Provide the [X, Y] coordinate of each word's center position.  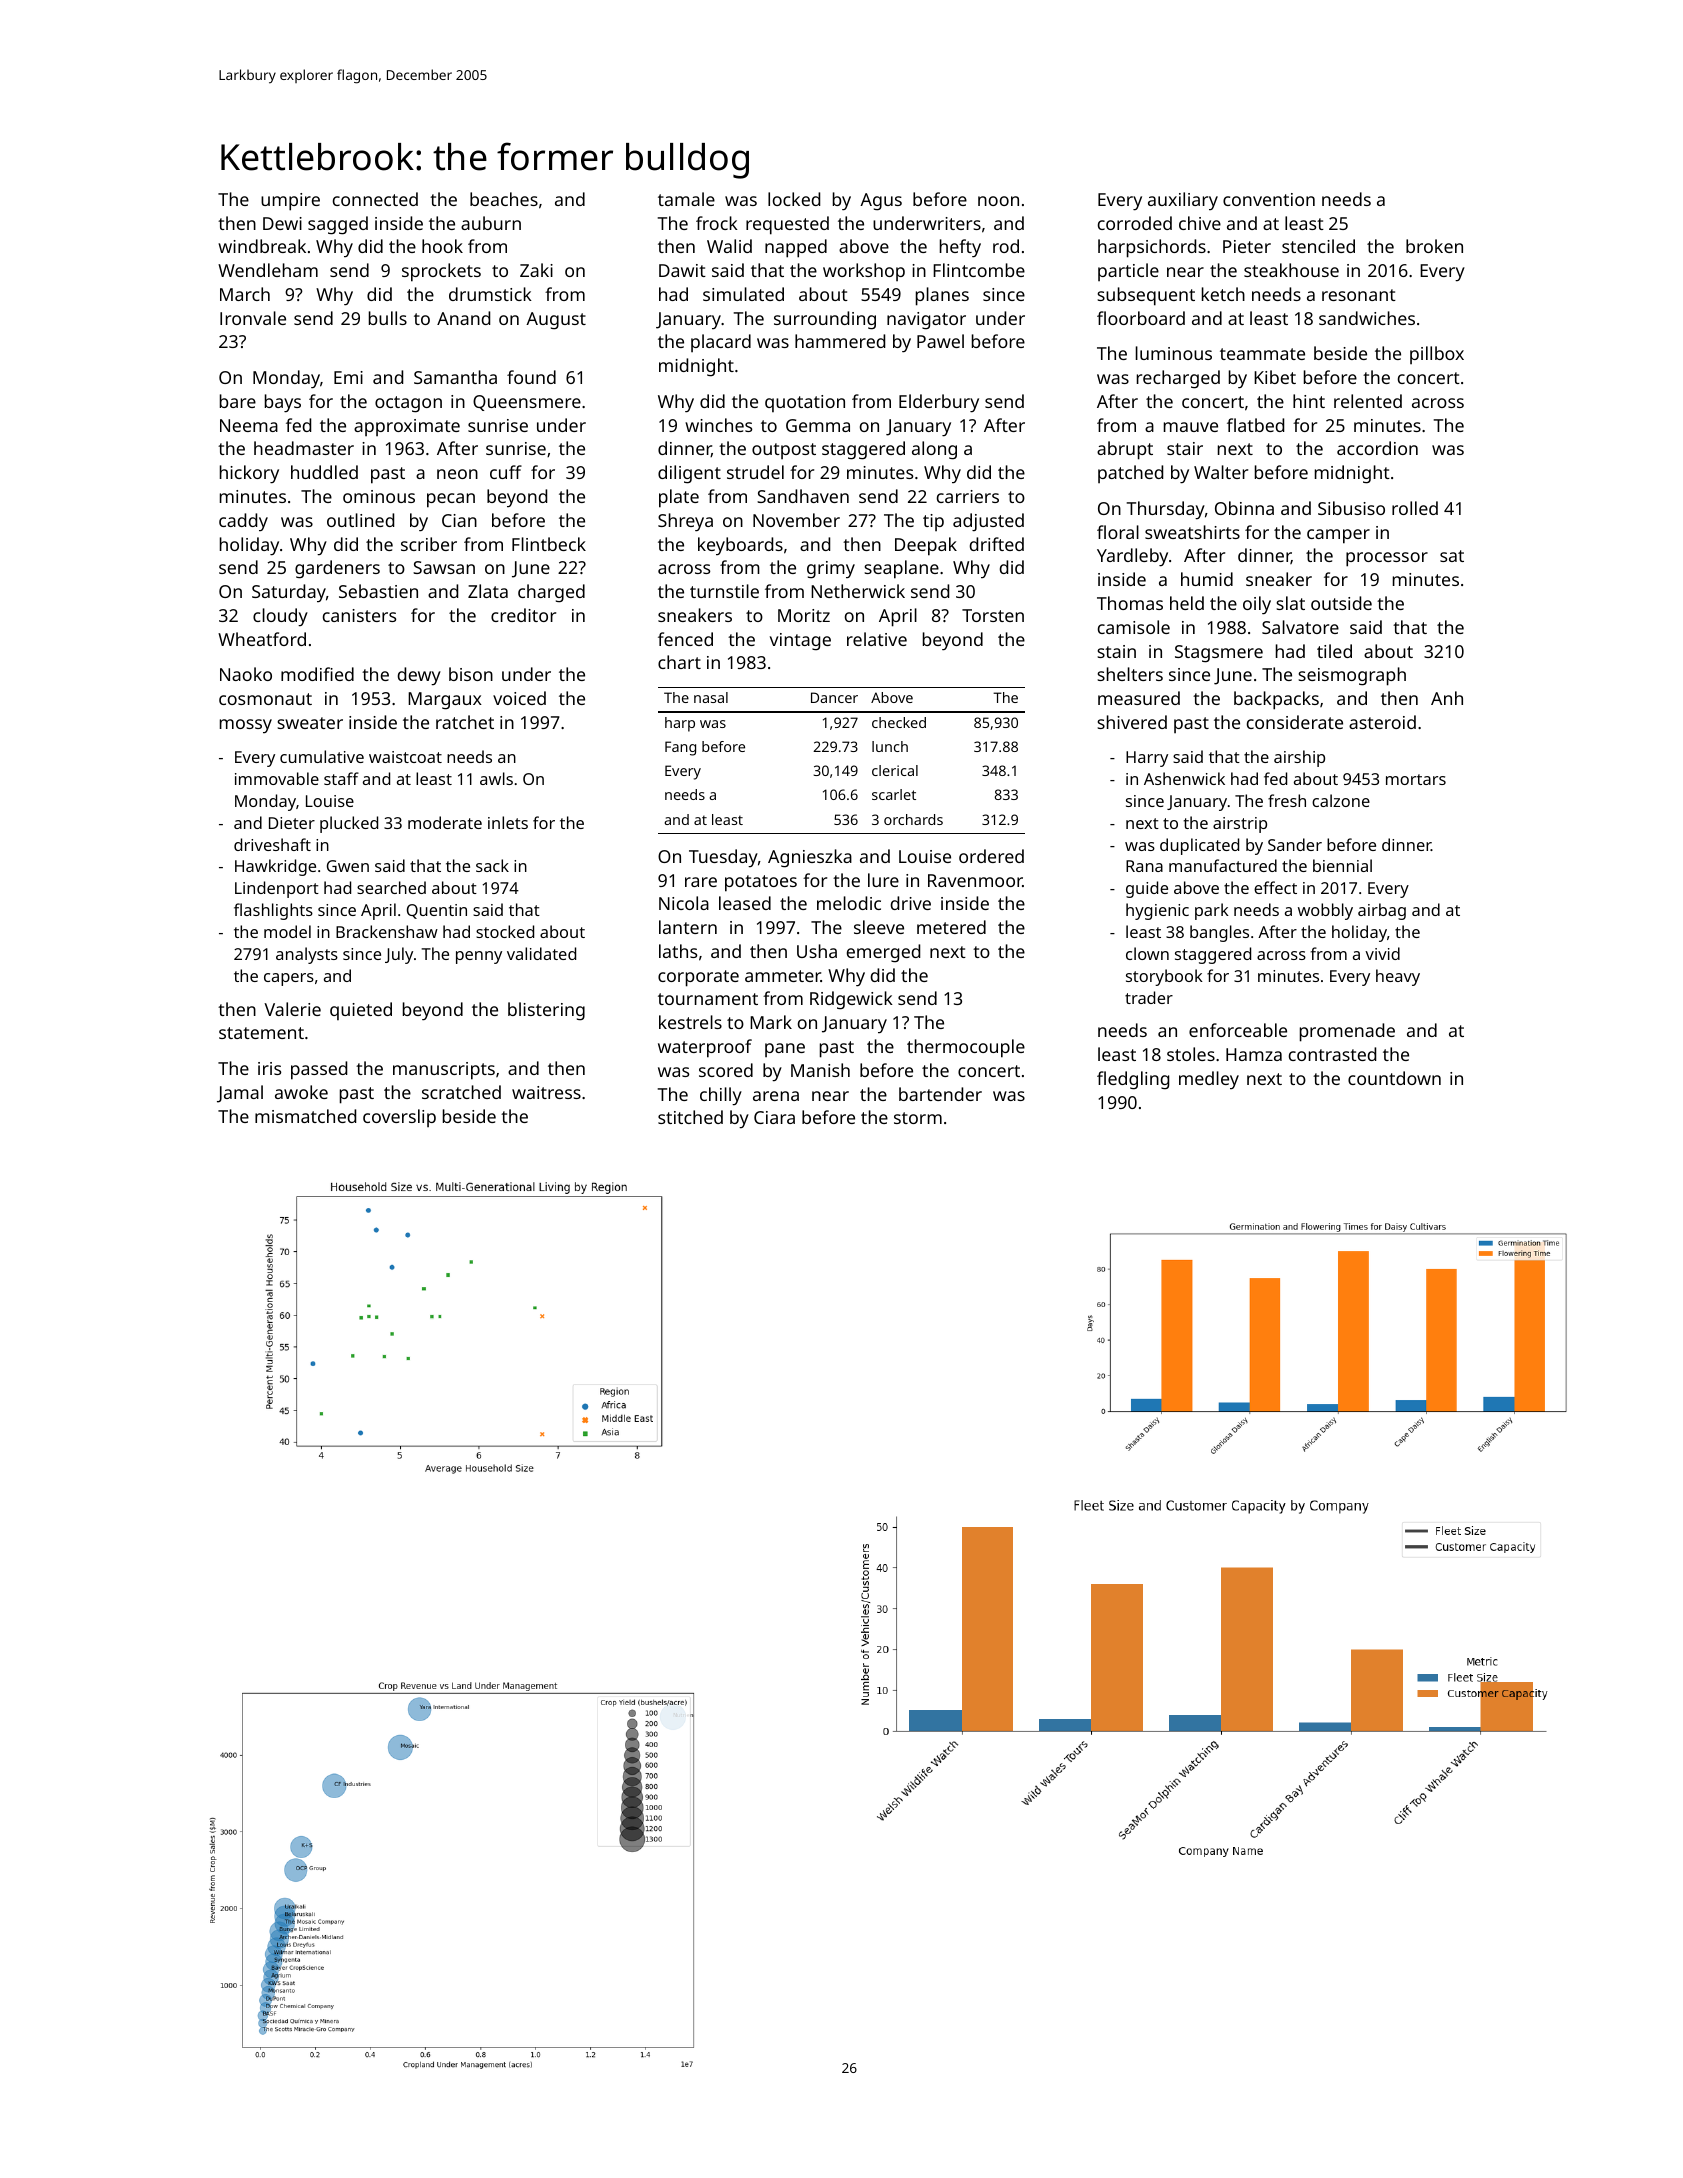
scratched [461, 1092]
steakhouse [1291, 270]
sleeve [879, 927]
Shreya [685, 522]
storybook [1164, 977]
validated [541, 953]
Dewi [282, 223]
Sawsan [444, 567]
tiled [1334, 651]
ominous [379, 496]
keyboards [740, 546]
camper [1338, 536]
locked [794, 199]
